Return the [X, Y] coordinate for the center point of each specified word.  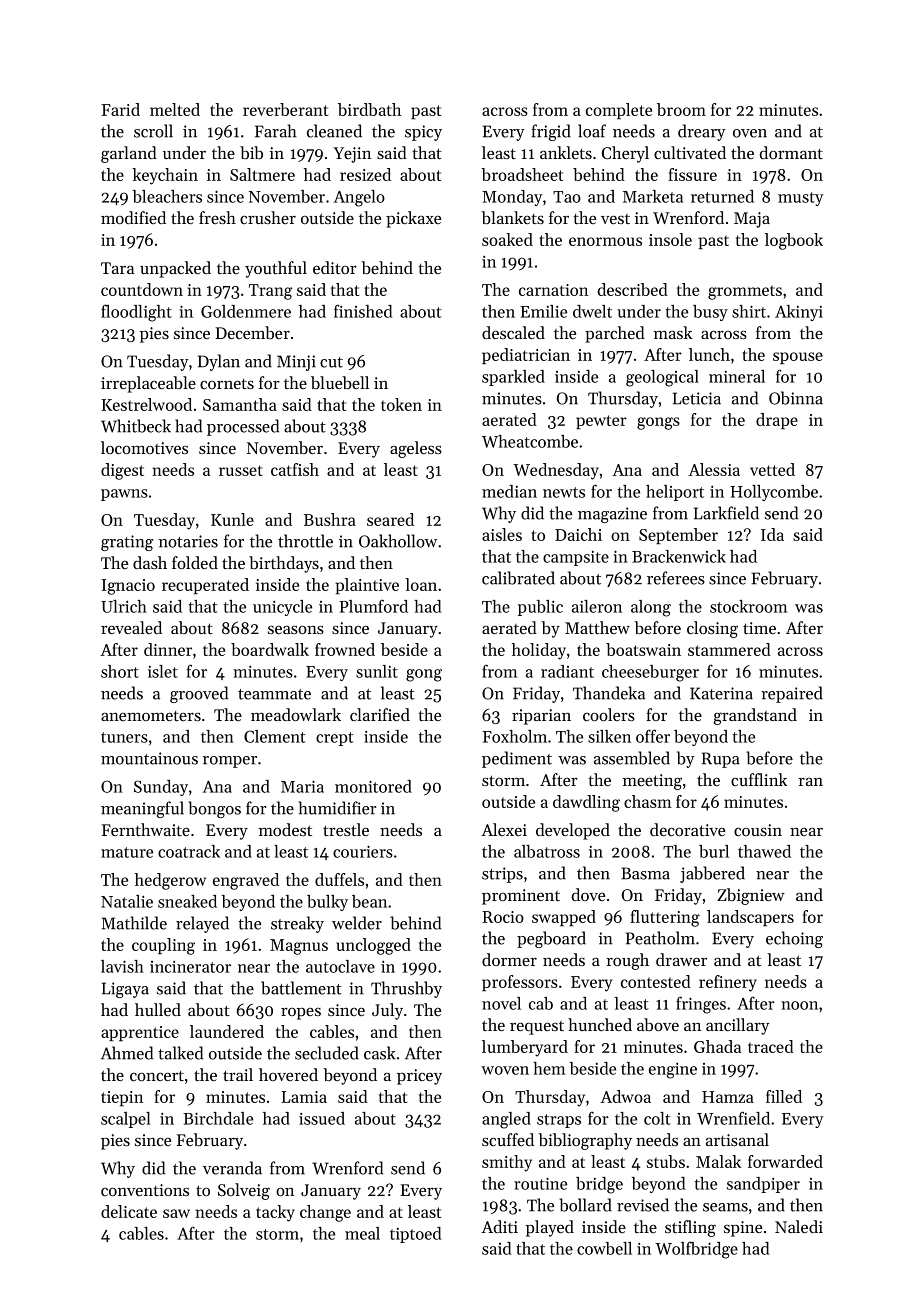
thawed [764, 851]
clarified [380, 714]
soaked [507, 239]
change [325, 1213]
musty [800, 199]
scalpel [126, 1120]
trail [238, 1074]
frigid [551, 132]
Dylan [219, 362]
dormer [509, 959]
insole [670, 239]
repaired [792, 694]
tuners [124, 737]
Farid [120, 109]
